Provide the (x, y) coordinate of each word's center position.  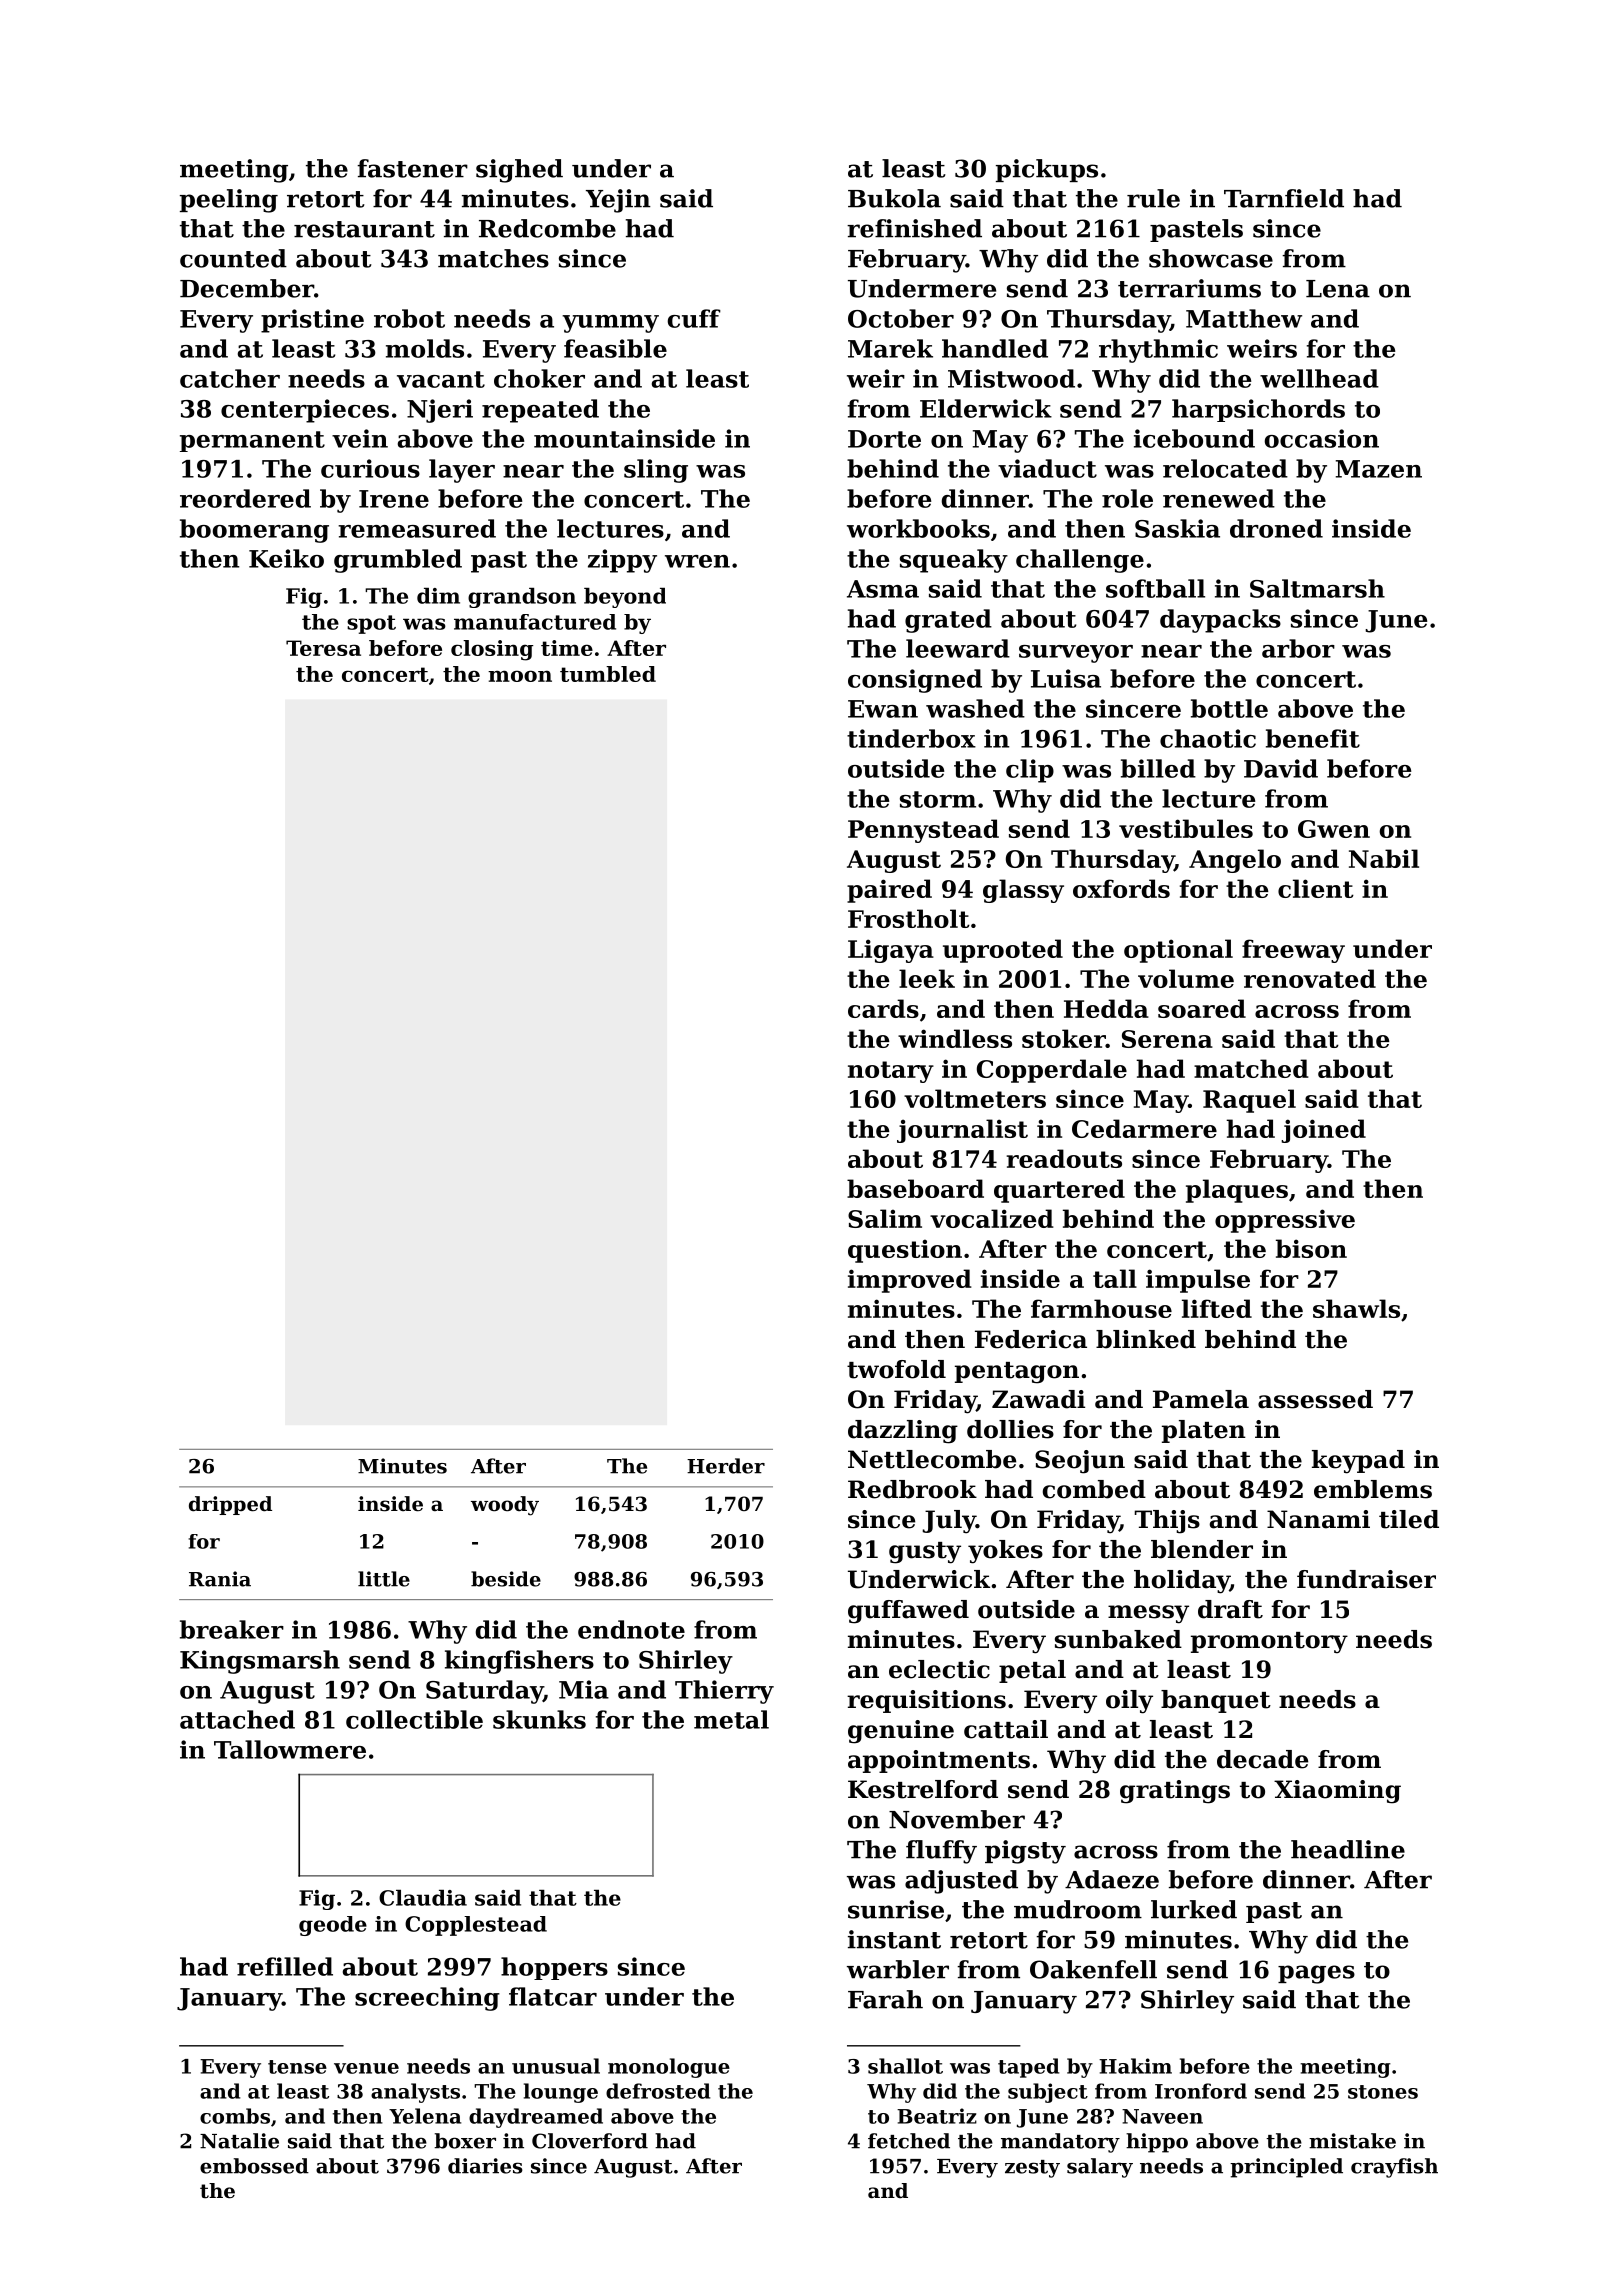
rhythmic (1158, 351)
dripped (230, 1505)
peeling (229, 201)
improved (910, 1281)
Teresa (323, 648)
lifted (1217, 1308)
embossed (254, 2166)
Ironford (1201, 2091)
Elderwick (986, 408)
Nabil (1384, 858)
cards (883, 1008)
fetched (909, 2141)
